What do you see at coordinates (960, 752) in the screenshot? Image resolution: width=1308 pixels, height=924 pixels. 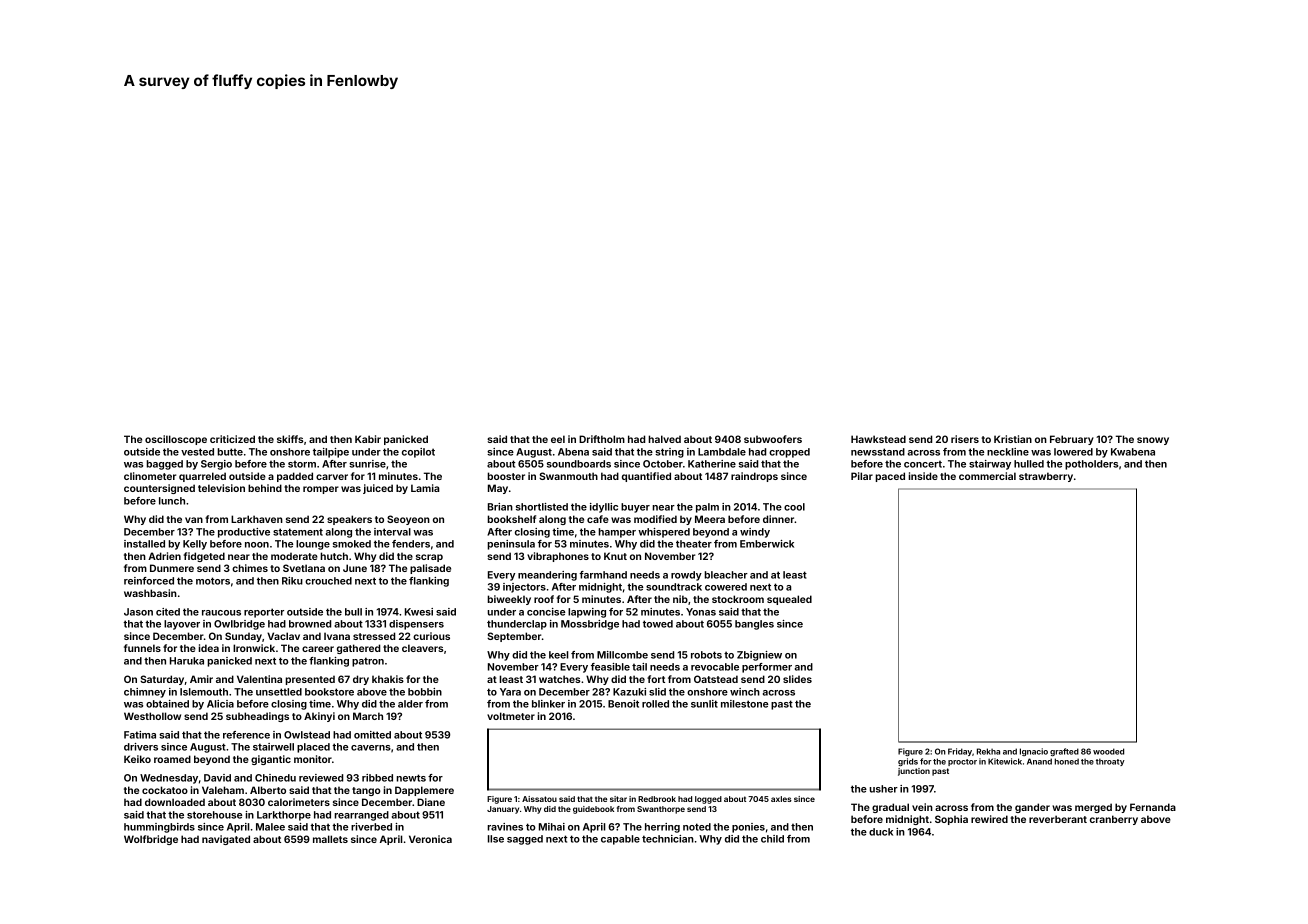 I see `Friday` at bounding box center [960, 752].
